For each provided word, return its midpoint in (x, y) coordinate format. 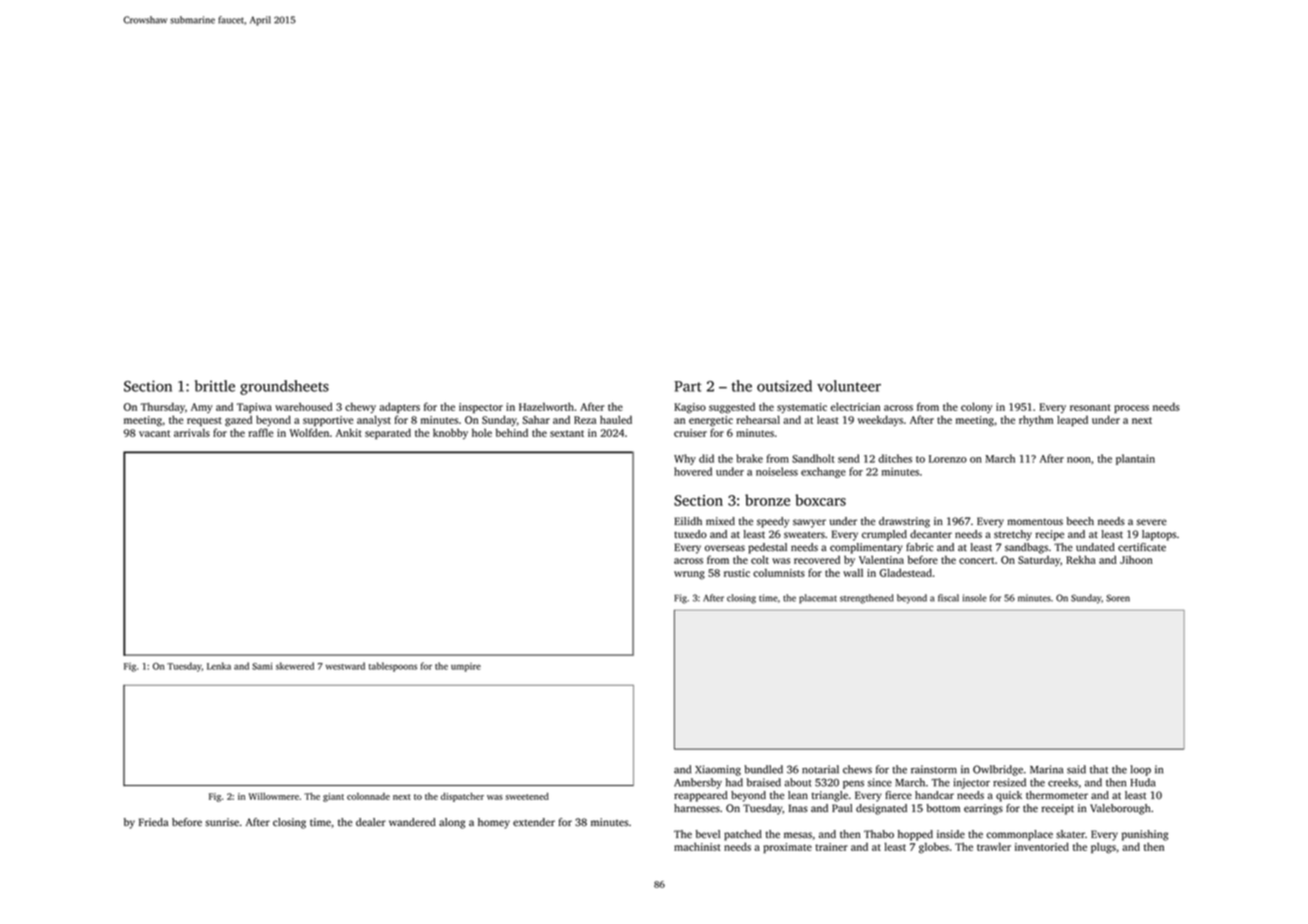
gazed (238, 421)
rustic (737, 573)
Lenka (219, 666)
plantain (1135, 459)
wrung (689, 575)
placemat (818, 599)
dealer (371, 822)
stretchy (1013, 535)
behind (512, 432)
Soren (1118, 598)
